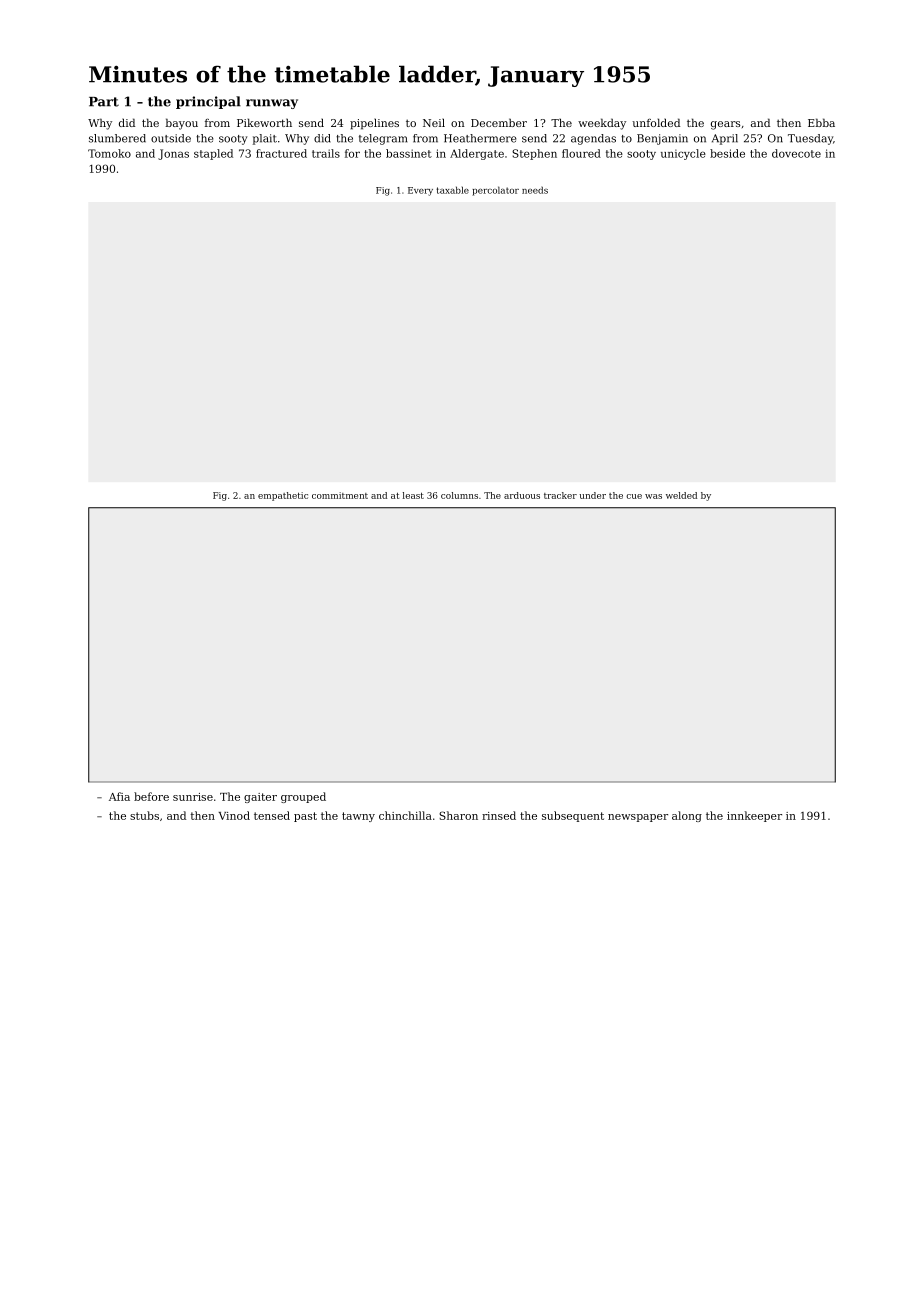 The height and width of the screenshot is (1308, 924). Describe the element at coordinates (522, 495) in the screenshot. I see `arduous` at that location.
